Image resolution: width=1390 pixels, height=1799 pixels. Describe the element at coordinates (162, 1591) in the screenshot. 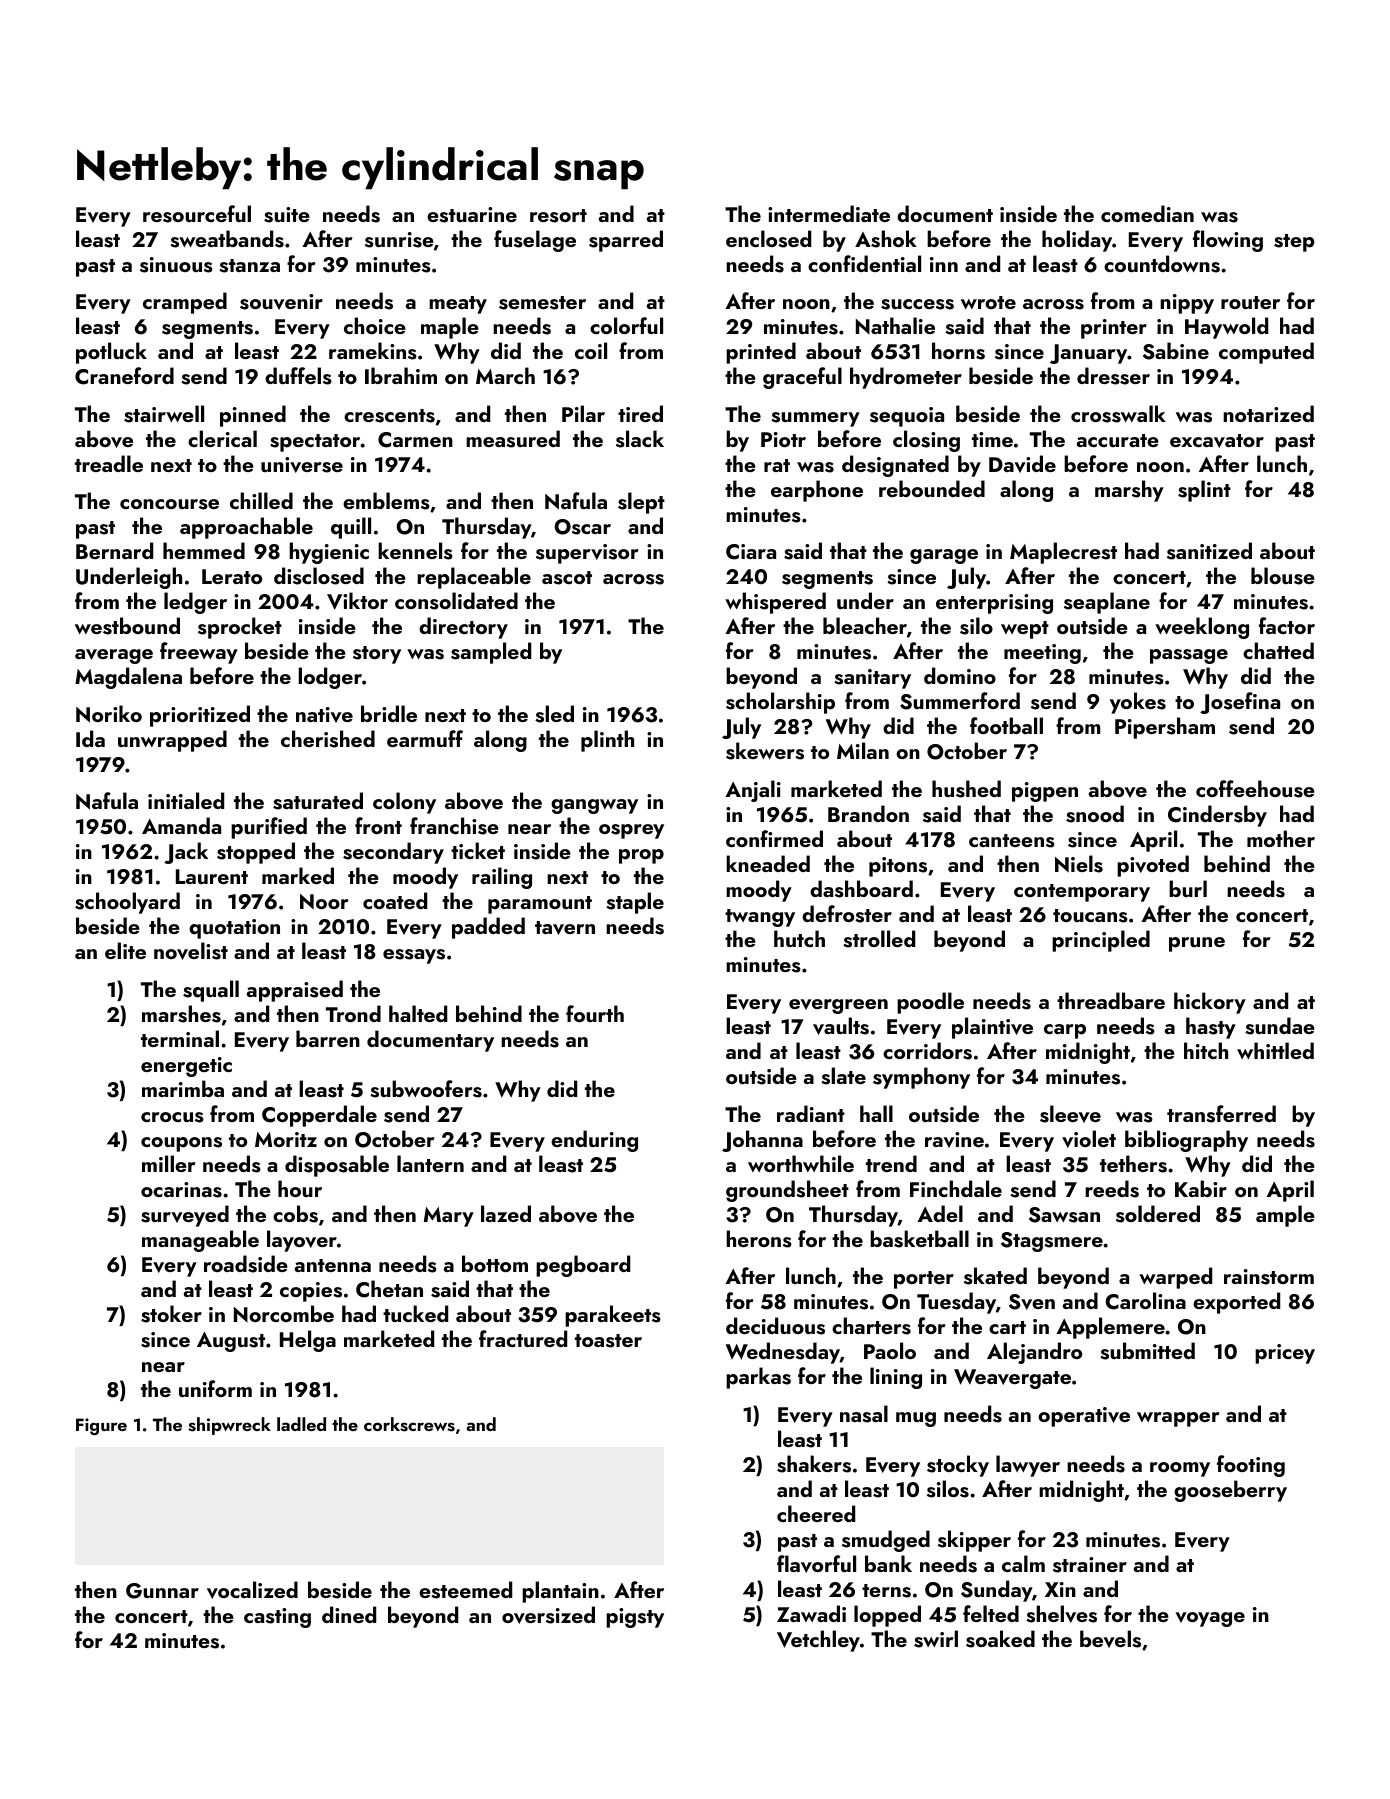

I see `Gunnar` at that location.
